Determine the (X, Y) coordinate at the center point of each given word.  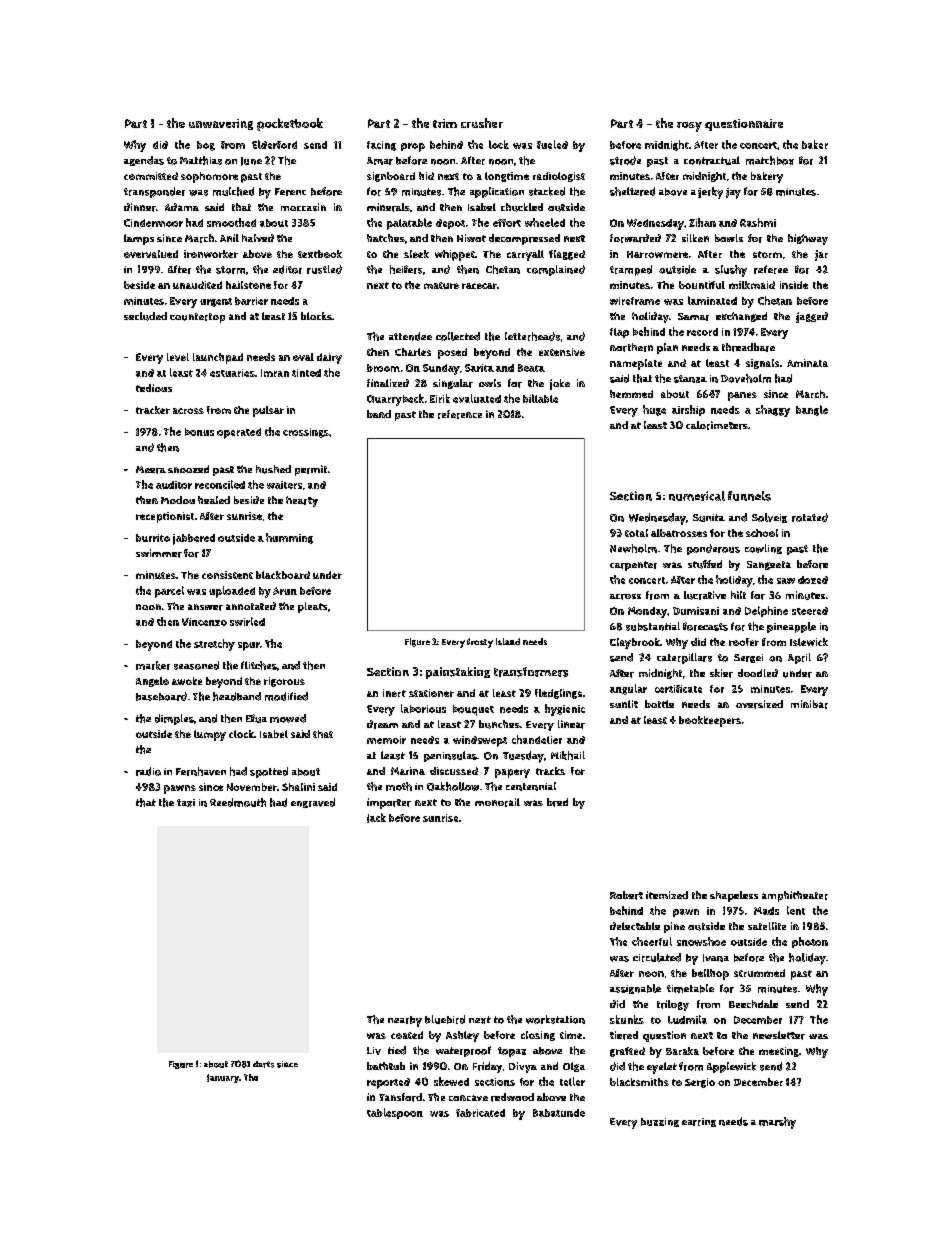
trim (445, 123)
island (508, 641)
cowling (763, 549)
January (223, 1078)
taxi (186, 803)
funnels (749, 496)
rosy (689, 127)
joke (560, 384)
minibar (809, 704)
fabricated (480, 1113)
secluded (145, 316)
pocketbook (290, 124)
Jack (376, 818)
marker (153, 665)
